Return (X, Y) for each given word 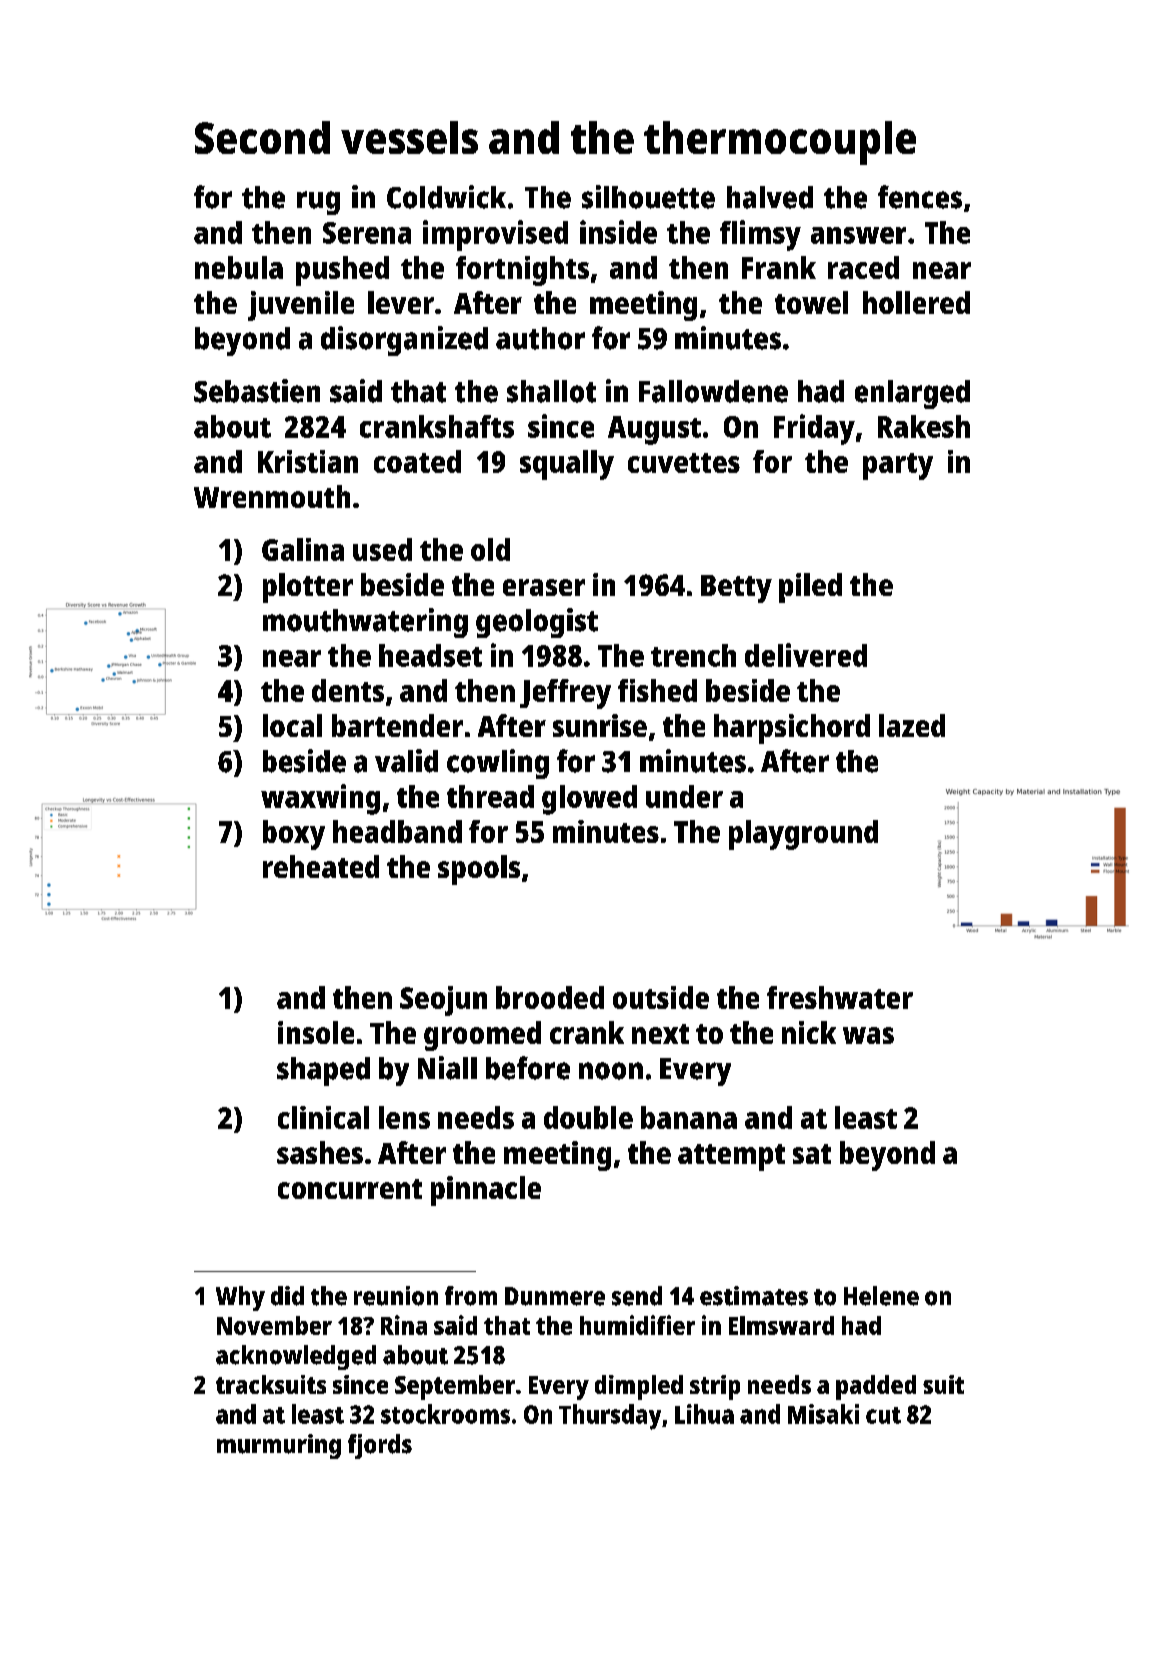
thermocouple (780, 143)
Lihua (704, 1414)
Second (262, 137)
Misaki (823, 1414)
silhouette (648, 197)
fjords (380, 1446)
